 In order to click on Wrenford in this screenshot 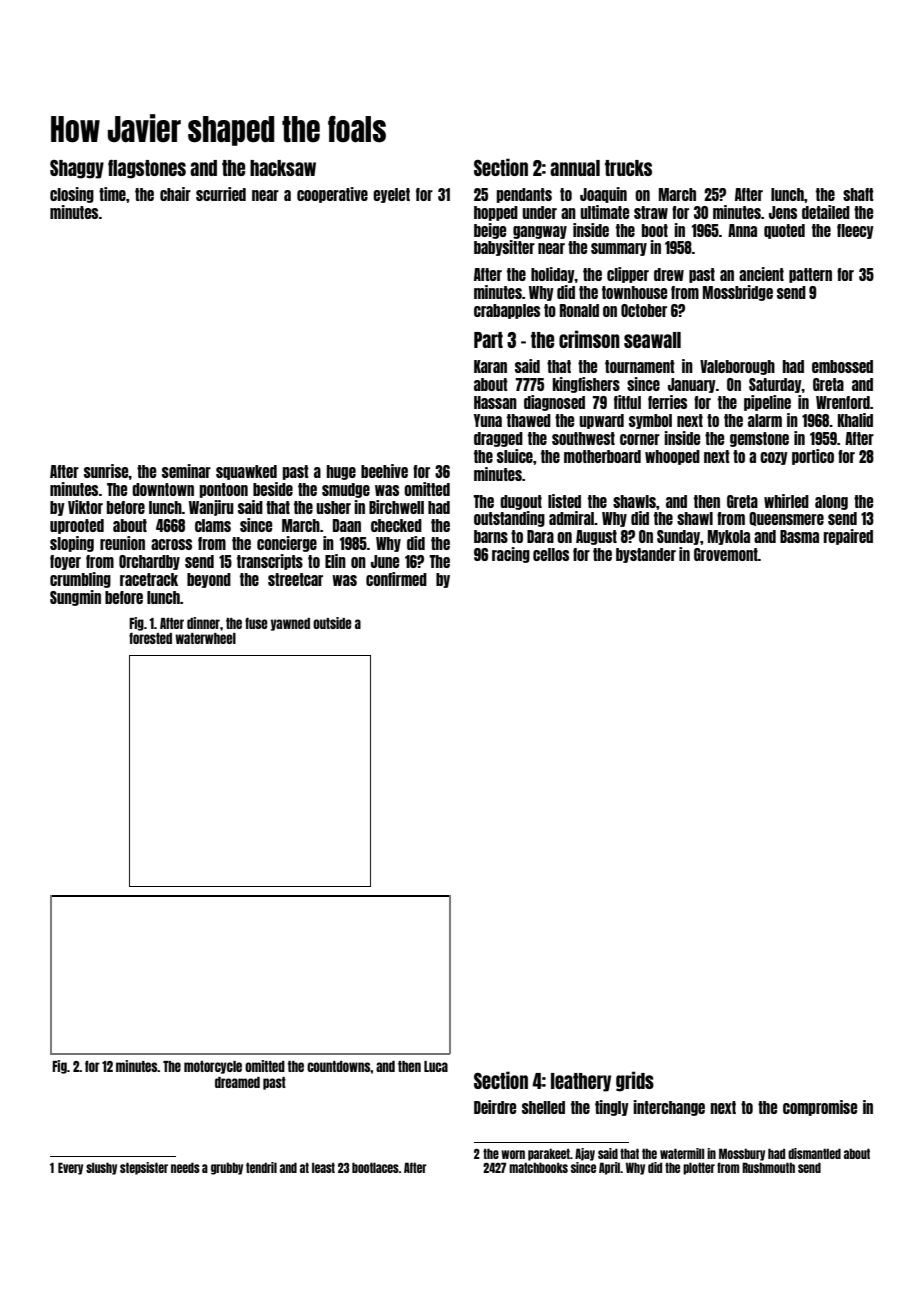, I will do `click(843, 402)`.
